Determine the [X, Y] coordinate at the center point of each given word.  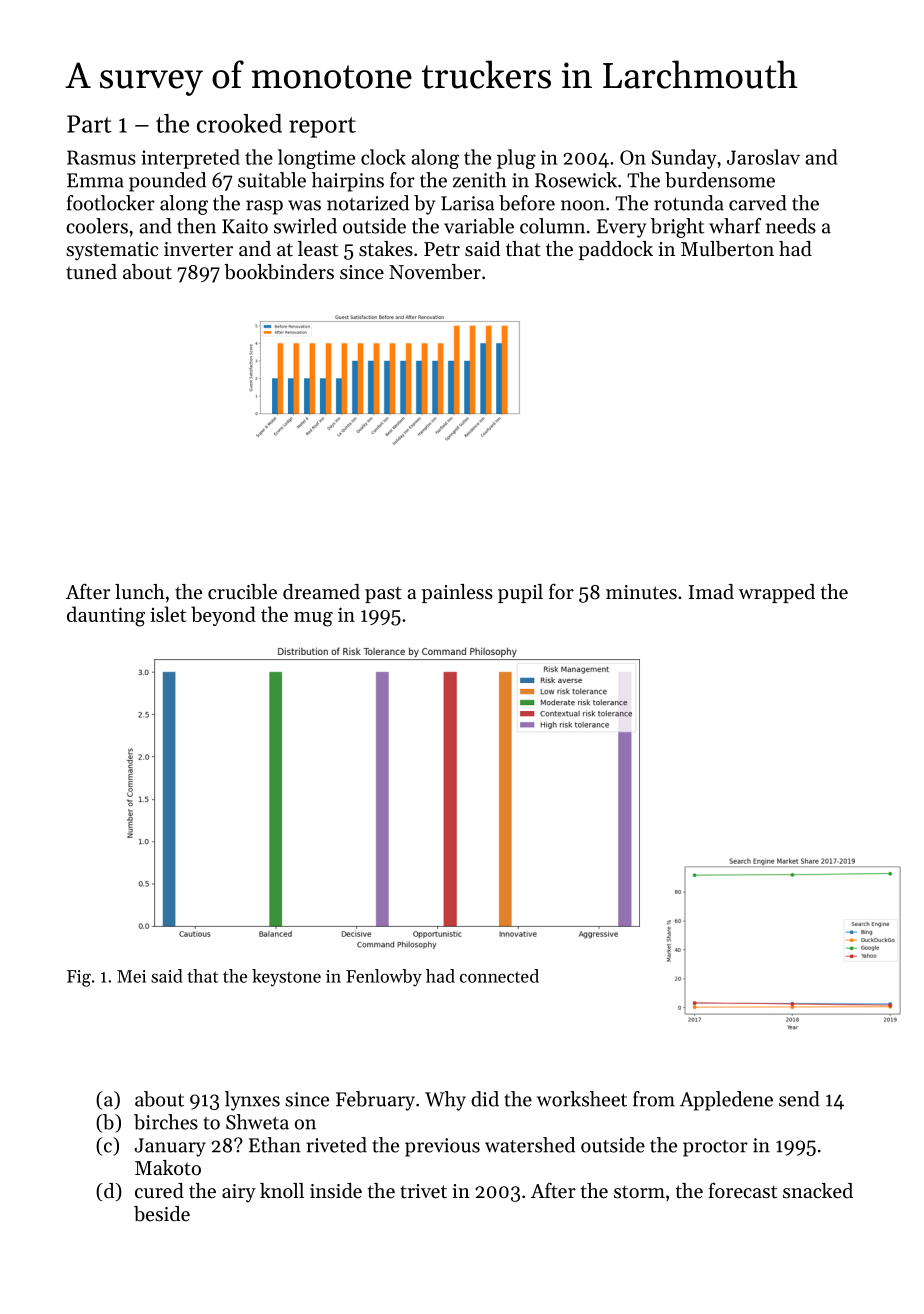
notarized [368, 203]
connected [499, 976]
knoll [282, 1190]
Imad [711, 591]
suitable [272, 180]
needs [791, 226]
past [383, 595]
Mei [131, 976]
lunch [140, 591]
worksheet [582, 1099]
